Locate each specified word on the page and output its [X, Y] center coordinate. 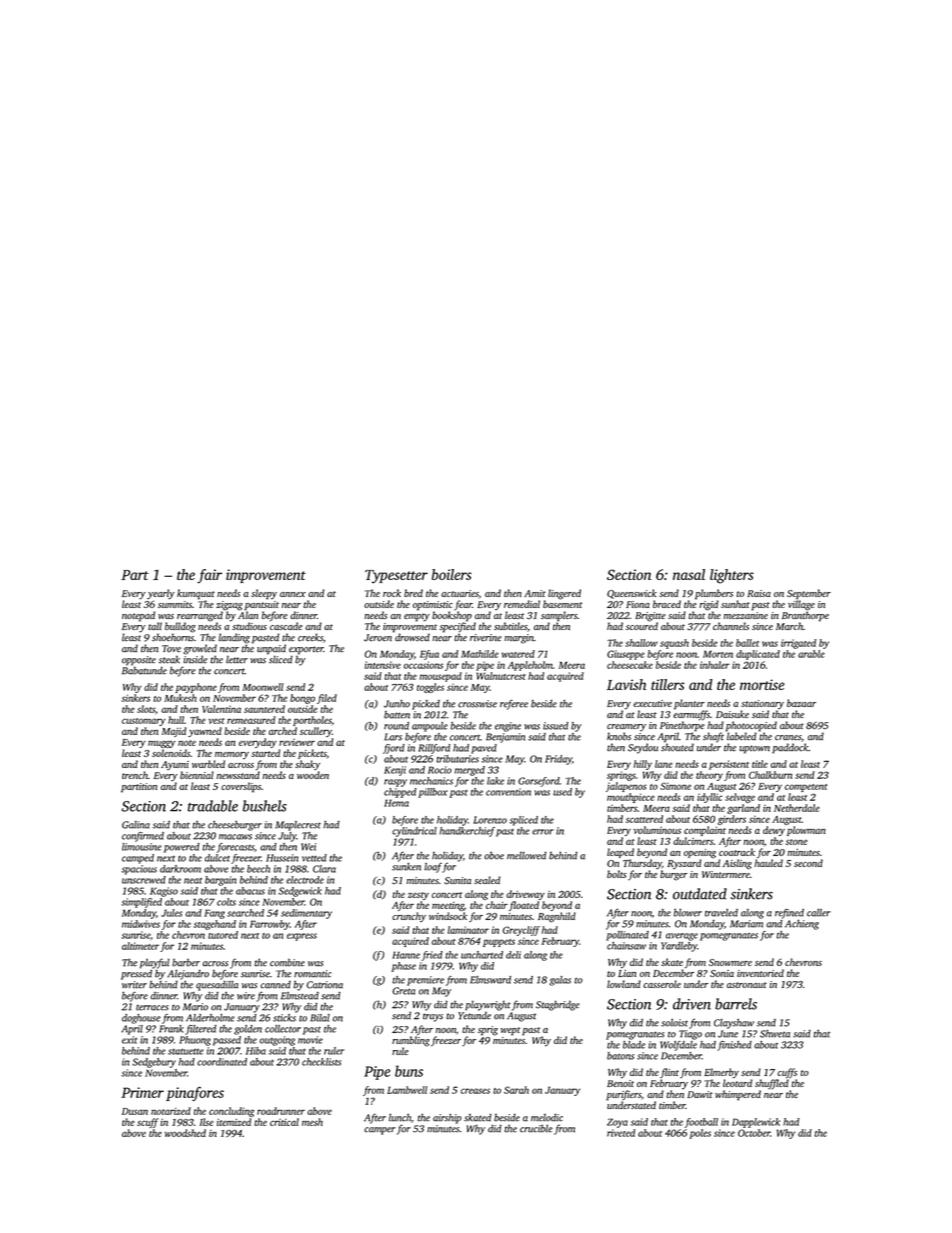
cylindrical [414, 832]
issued [555, 726]
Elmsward [490, 980]
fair [209, 576]
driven [692, 1004]
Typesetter [396, 577]
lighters [732, 576]
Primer [142, 1092]
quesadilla [217, 986]
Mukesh [180, 698]
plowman [806, 831]
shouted [677, 747]
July [287, 837]
